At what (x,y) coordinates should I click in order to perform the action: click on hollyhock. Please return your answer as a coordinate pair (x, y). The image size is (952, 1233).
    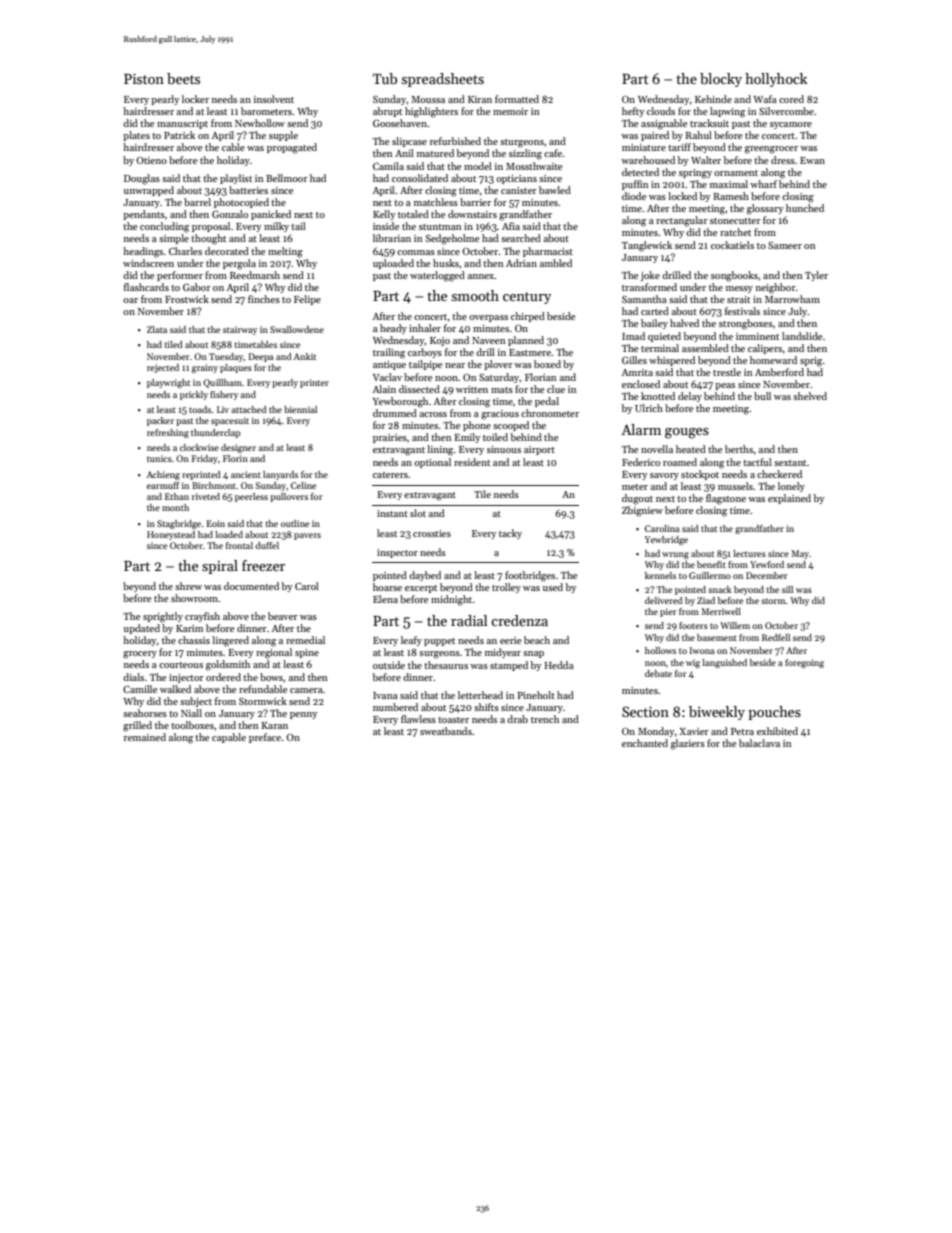
    Looking at the image, I should click on (776, 80).
